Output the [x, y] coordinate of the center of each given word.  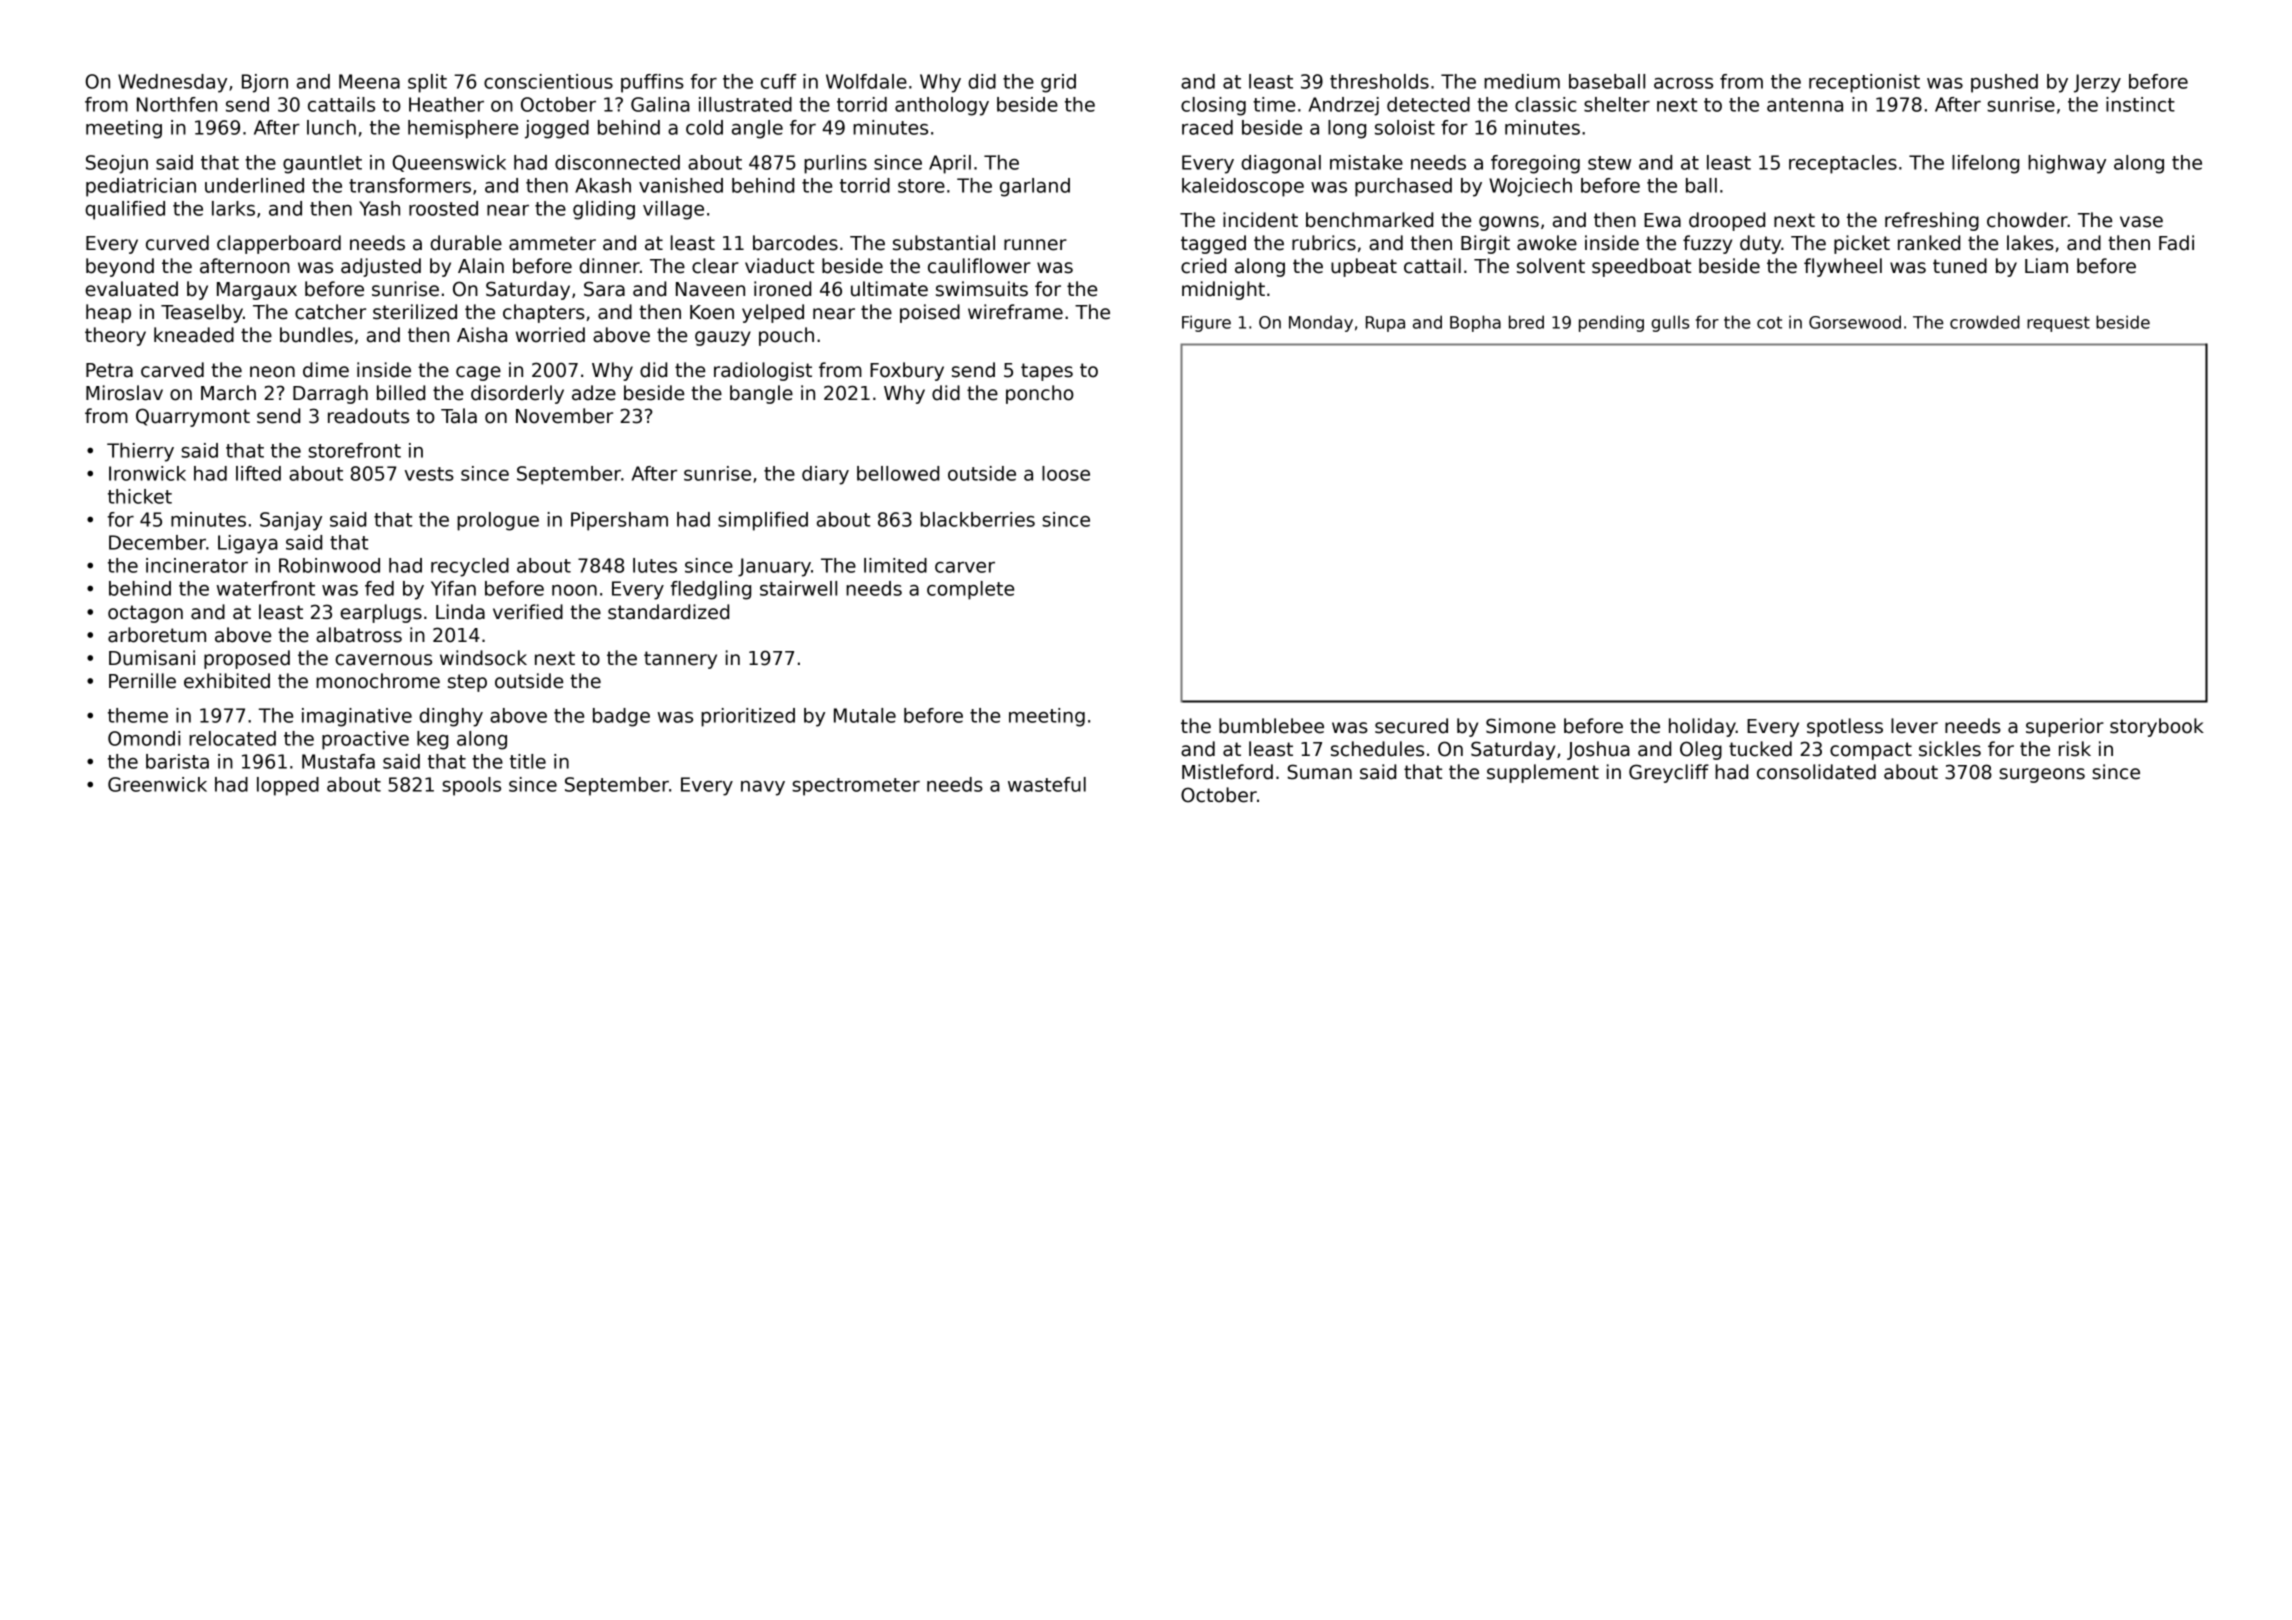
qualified [125, 210]
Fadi [2176, 243]
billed [401, 393]
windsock [483, 658]
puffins [652, 83]
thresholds [1379, 81]
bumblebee [1271, 726]
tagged [1213, 244]
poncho [1040, 394]
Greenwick [157, 784]
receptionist [1864, 83]
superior [2065, 727]
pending [1611, 323]
